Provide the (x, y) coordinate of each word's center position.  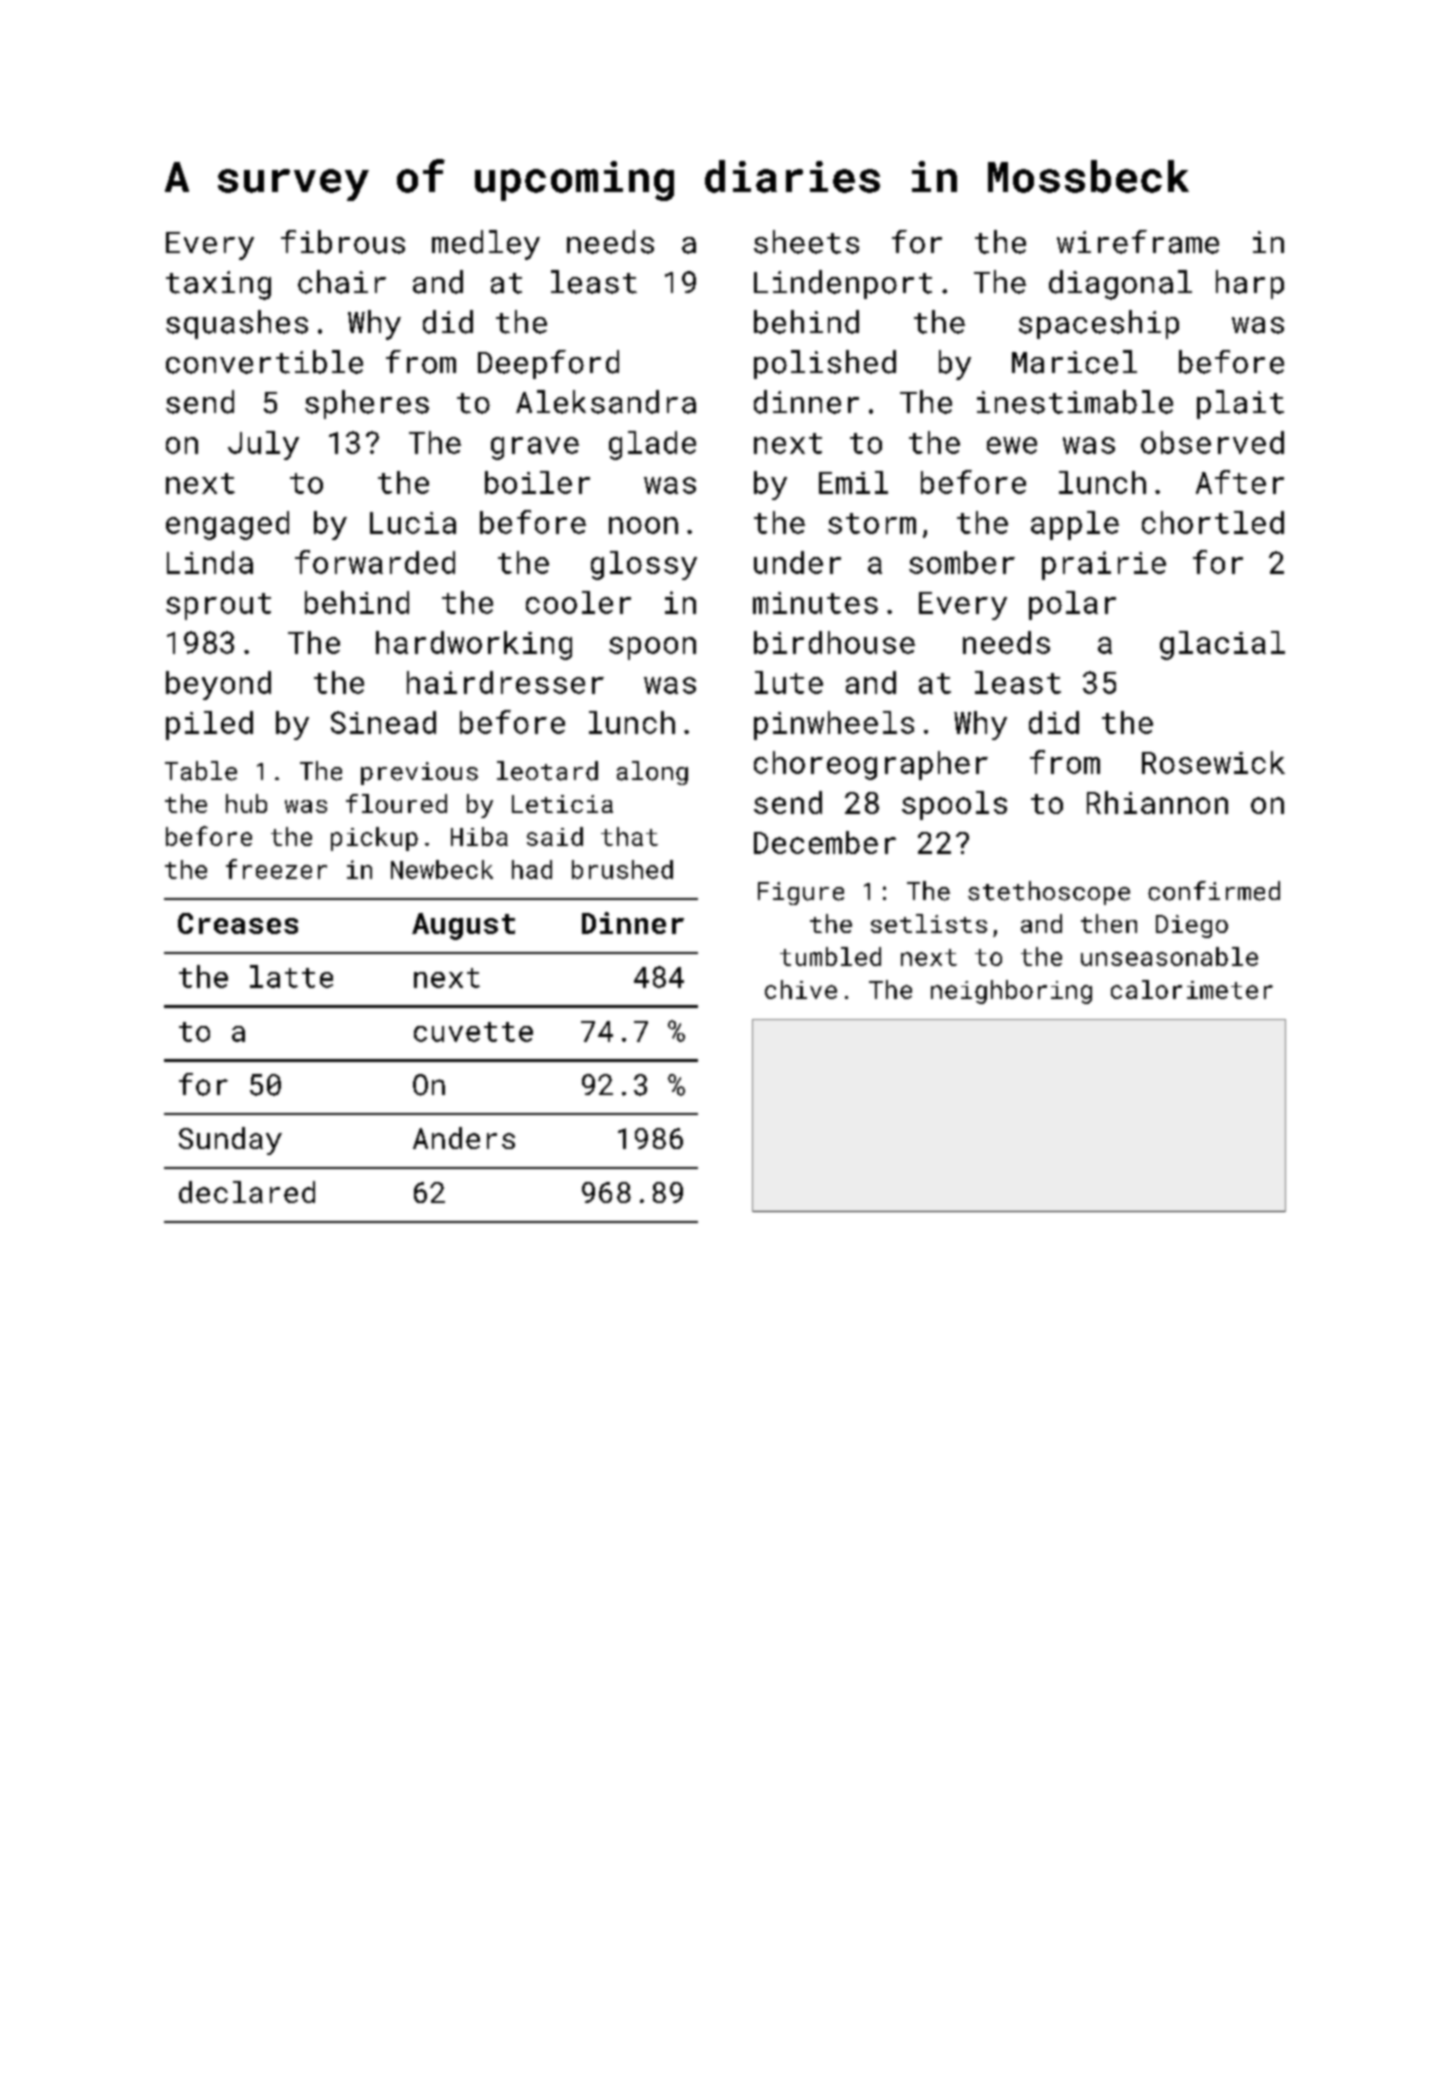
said (555, 836)
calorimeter (1192, 989)
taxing (218, 285)
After (1240, 482)
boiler (537, 482)
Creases (238, 923)
